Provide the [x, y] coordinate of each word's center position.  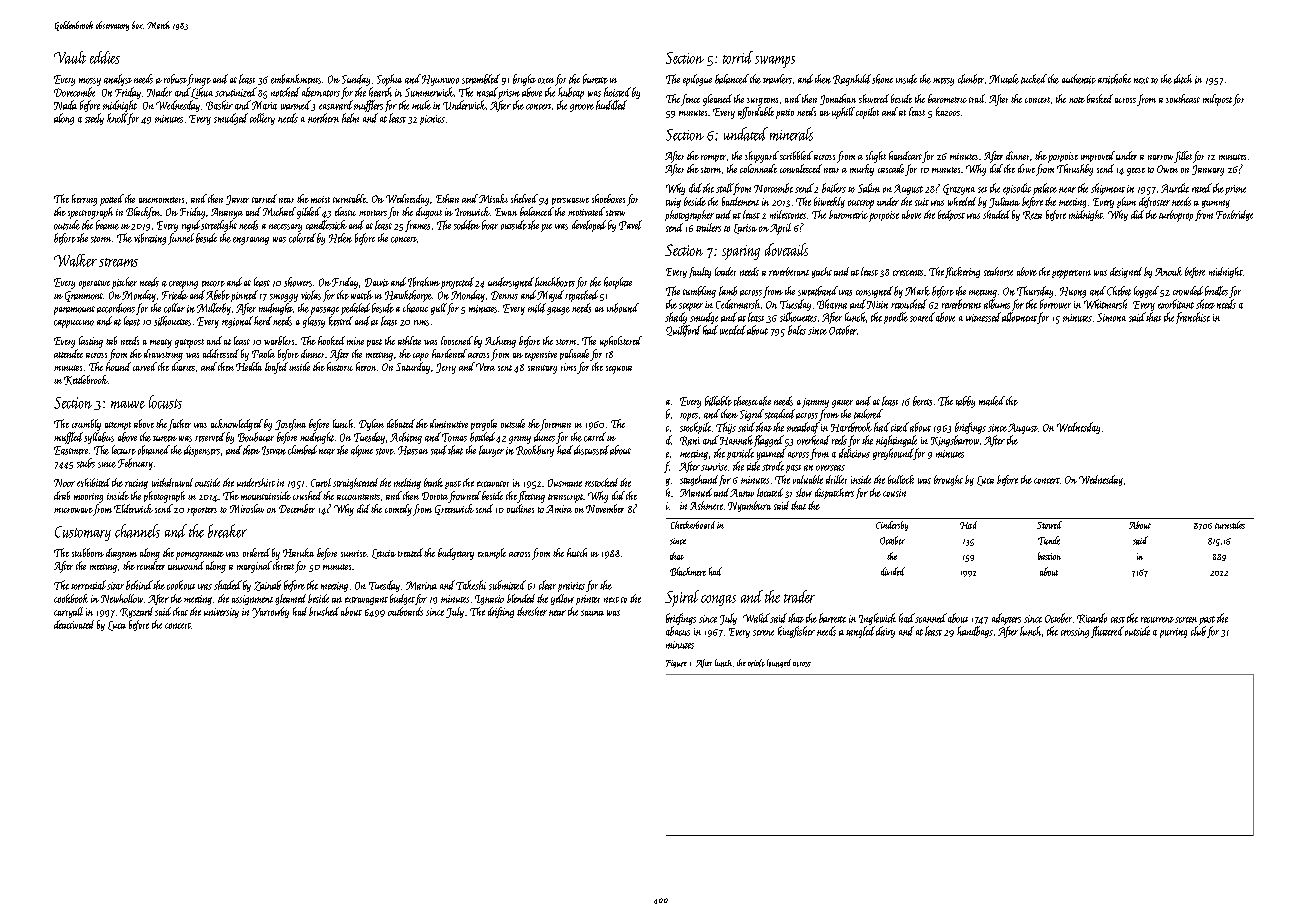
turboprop [1176, 216]
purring [1173, 633]
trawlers [777, 79]
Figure [676, 664]
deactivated [74, 624]
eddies [105, 57]
